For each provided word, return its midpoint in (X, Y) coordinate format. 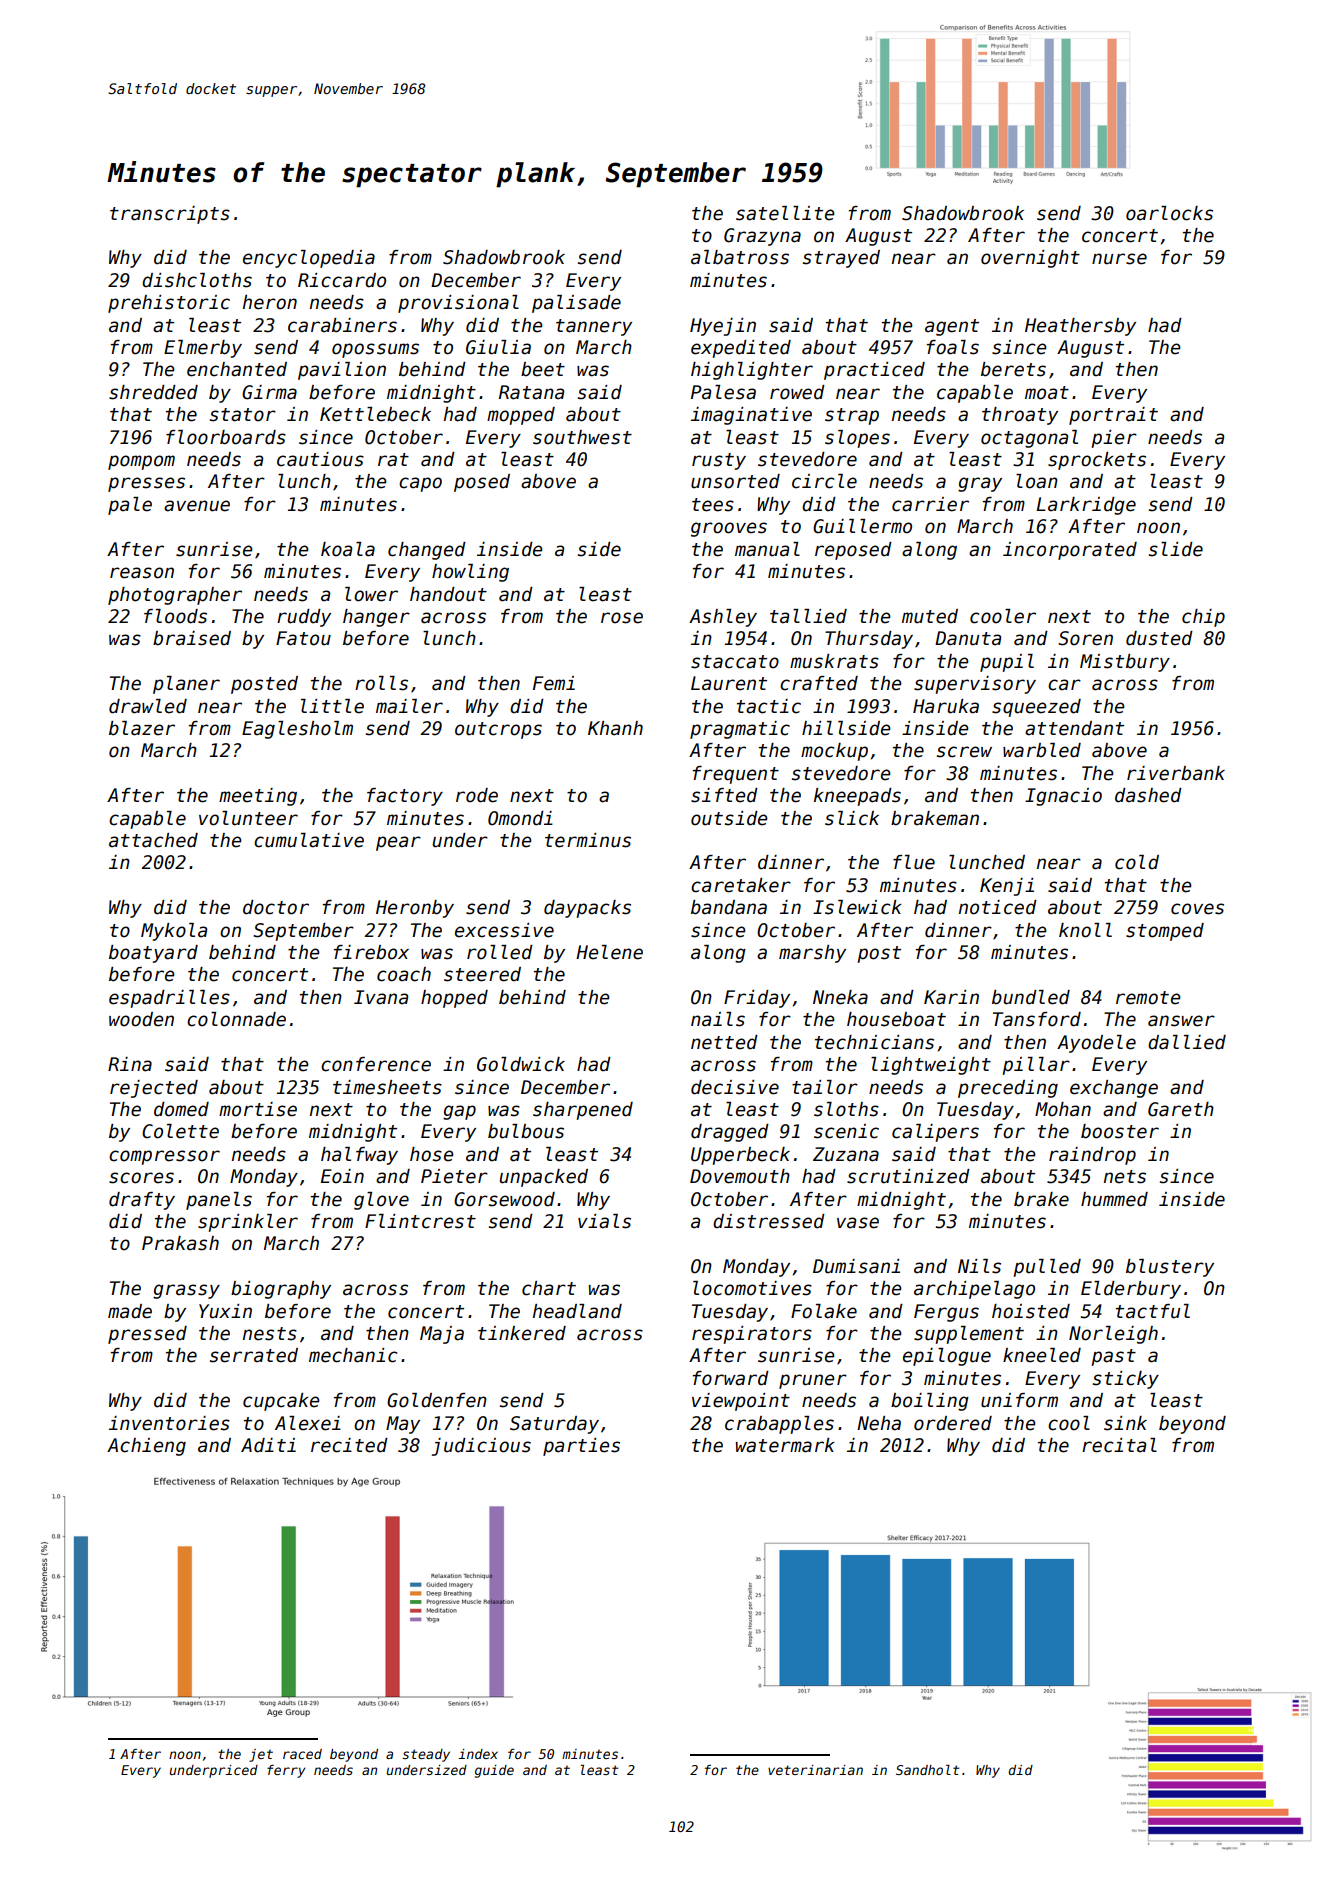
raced (302, 1754)
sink (1125, 1423)
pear (398, 843)
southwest (582, 437)
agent (952, 327)
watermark (785, 1445)
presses (146, 484)
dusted (1159, 638)
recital (1119, 1445)
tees (713, 505)
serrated (254, 1355)
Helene (609, 952)
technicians (874, 1042)
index (478, 1754)
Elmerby (203, 349)
